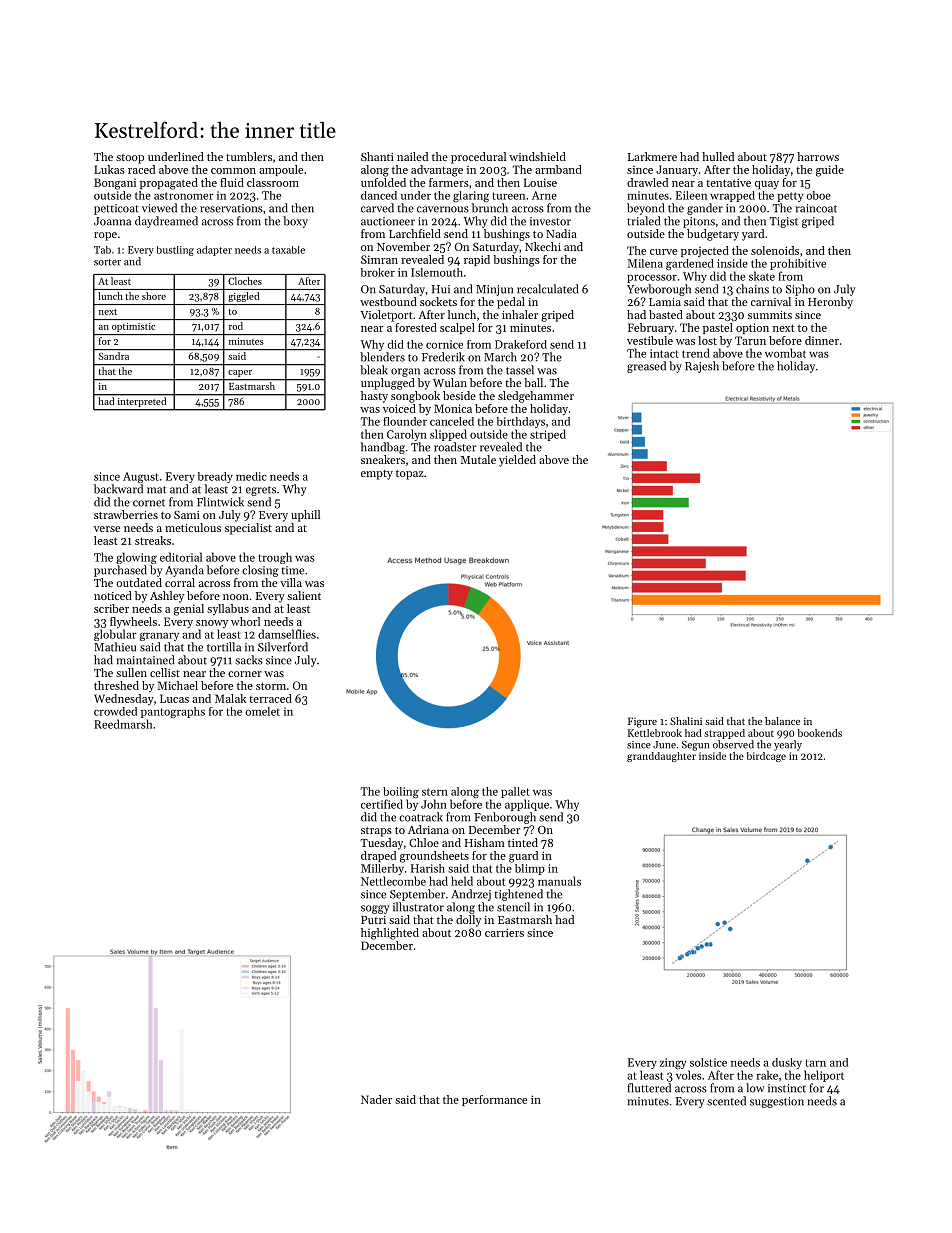 This image has width=952, height=1233. Describe the element at coordinates (249, 156) in the image. I see `tumblers` at that location.
